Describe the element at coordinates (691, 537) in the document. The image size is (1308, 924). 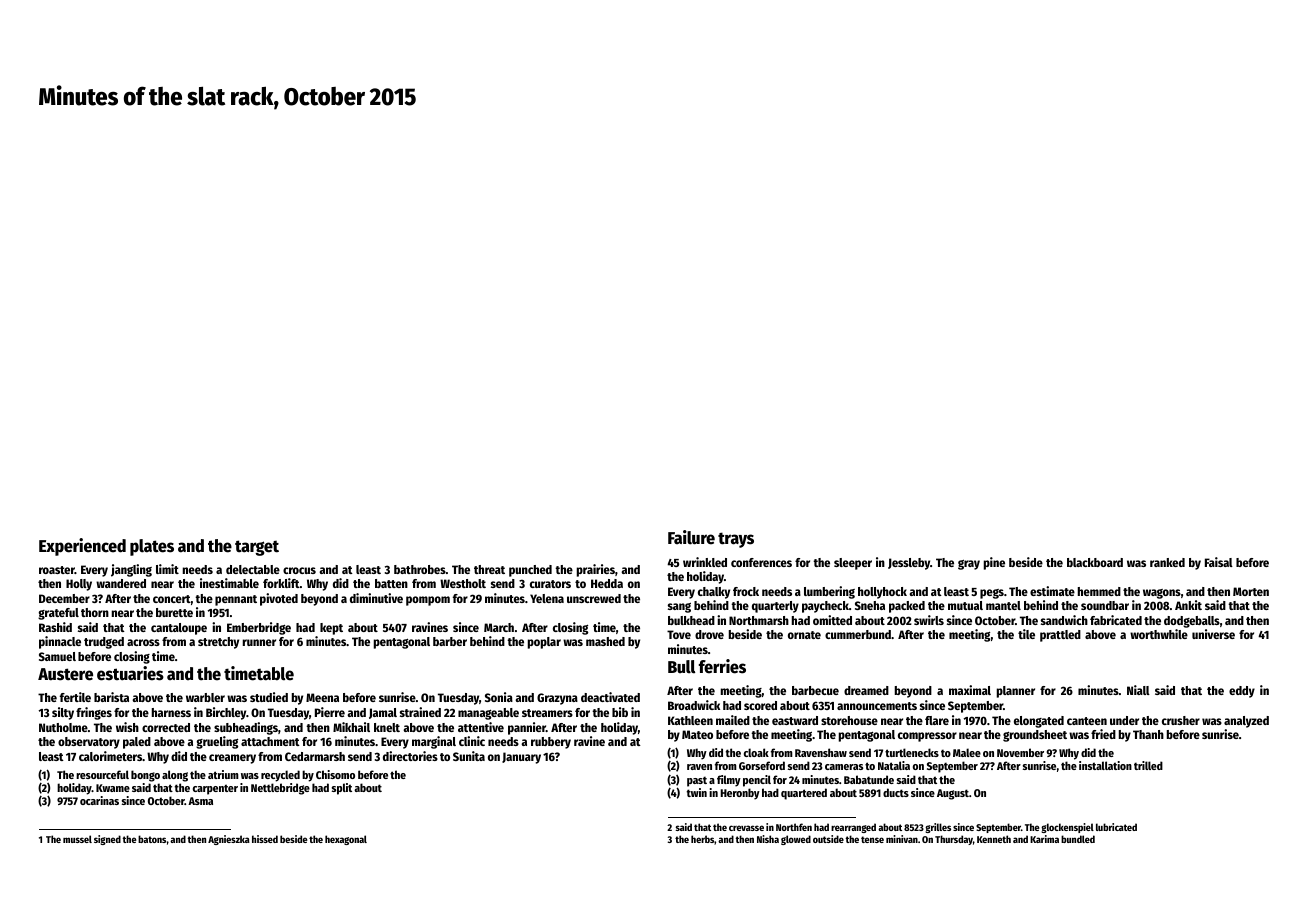
I see `Failure` at that location.
